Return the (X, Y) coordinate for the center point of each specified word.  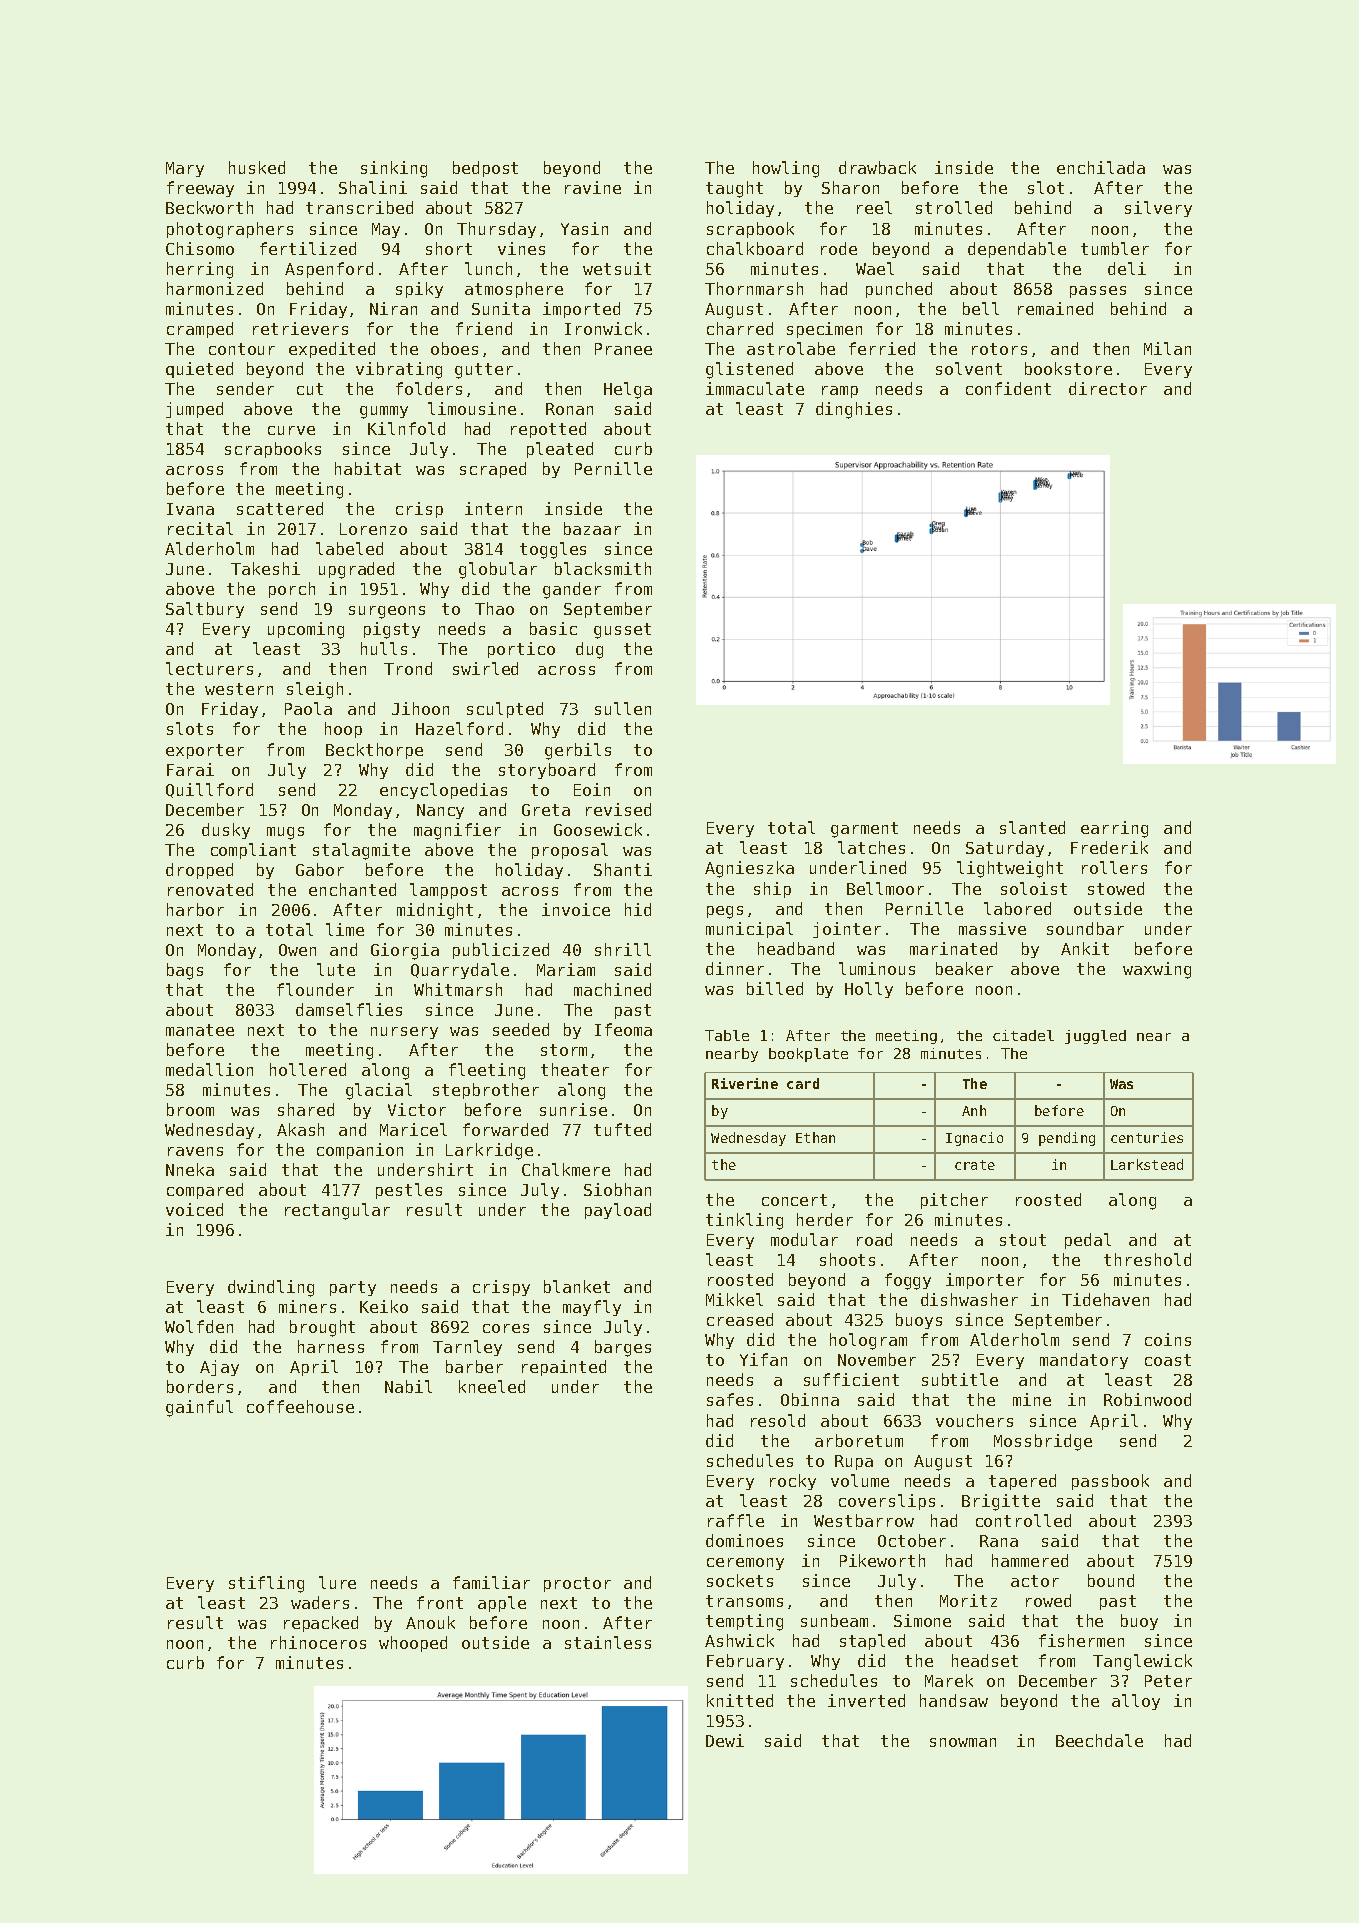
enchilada (1101, 167)
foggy (908, 1281)
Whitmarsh (458, 989)
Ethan (815, 1137)
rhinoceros (318, 1642)
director (1108, 388)
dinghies (854, 410)
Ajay (219, 1368)
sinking (394, 169)
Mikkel (734, 1299)
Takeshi (265, 568)
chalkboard (755, 248)
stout (1023, 1240)
